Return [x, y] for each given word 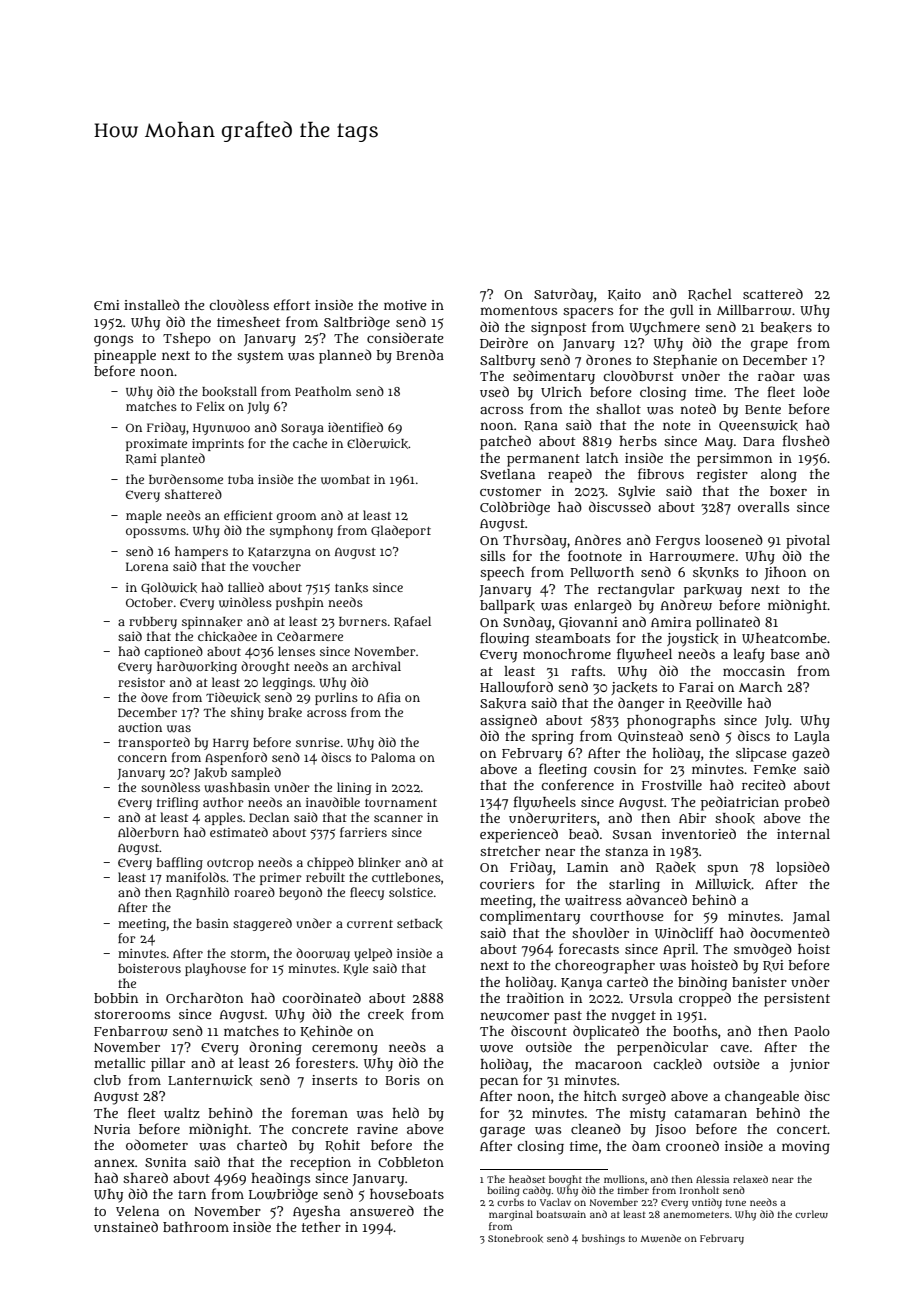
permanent [543, 460]
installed [152, 304]
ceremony [345, 1050]
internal [803, 834]
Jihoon [785, 573]
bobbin [116, 998]
